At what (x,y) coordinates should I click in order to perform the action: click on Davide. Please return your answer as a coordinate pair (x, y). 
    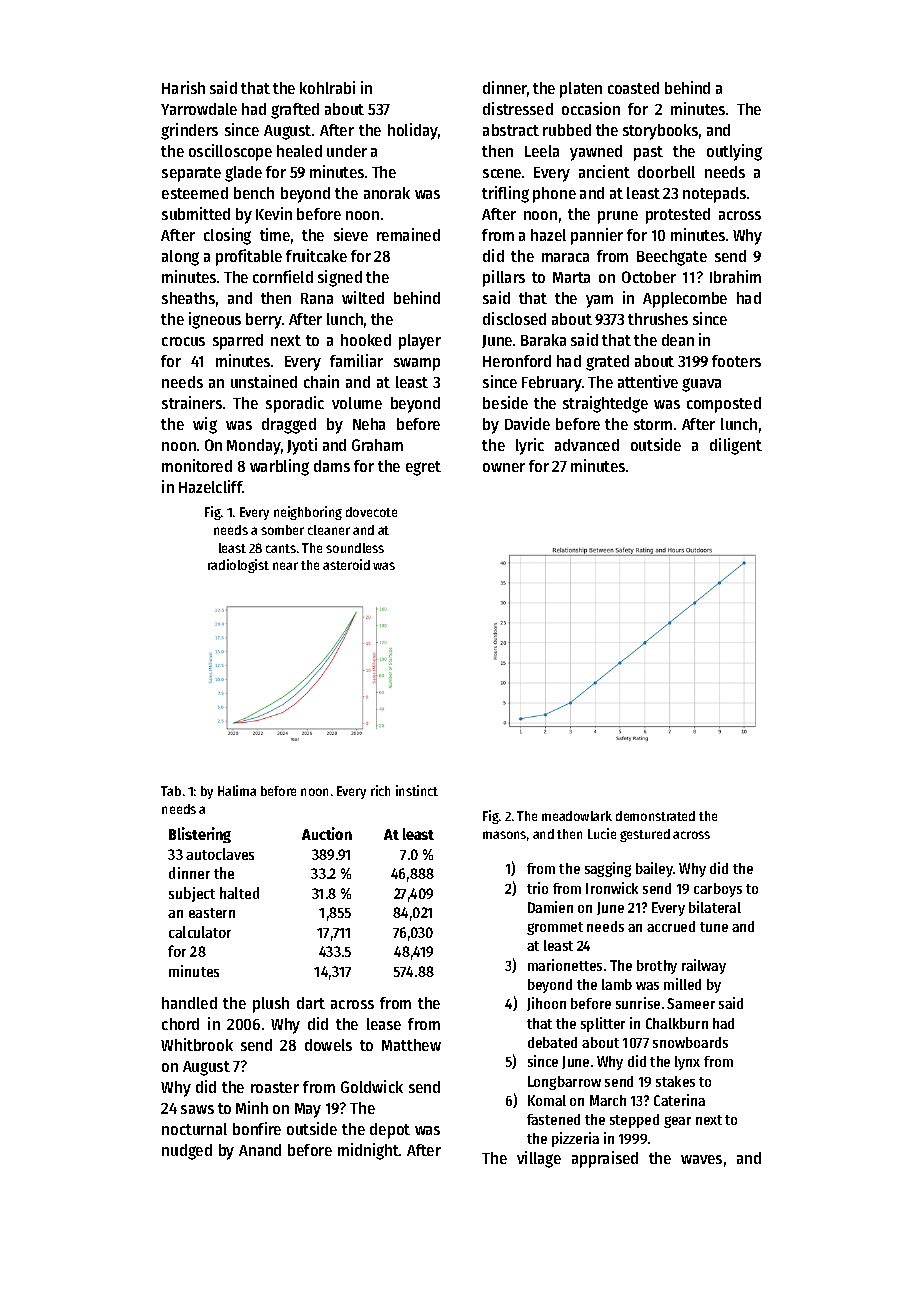
    Looking at the image, I should click on (527, 423).
